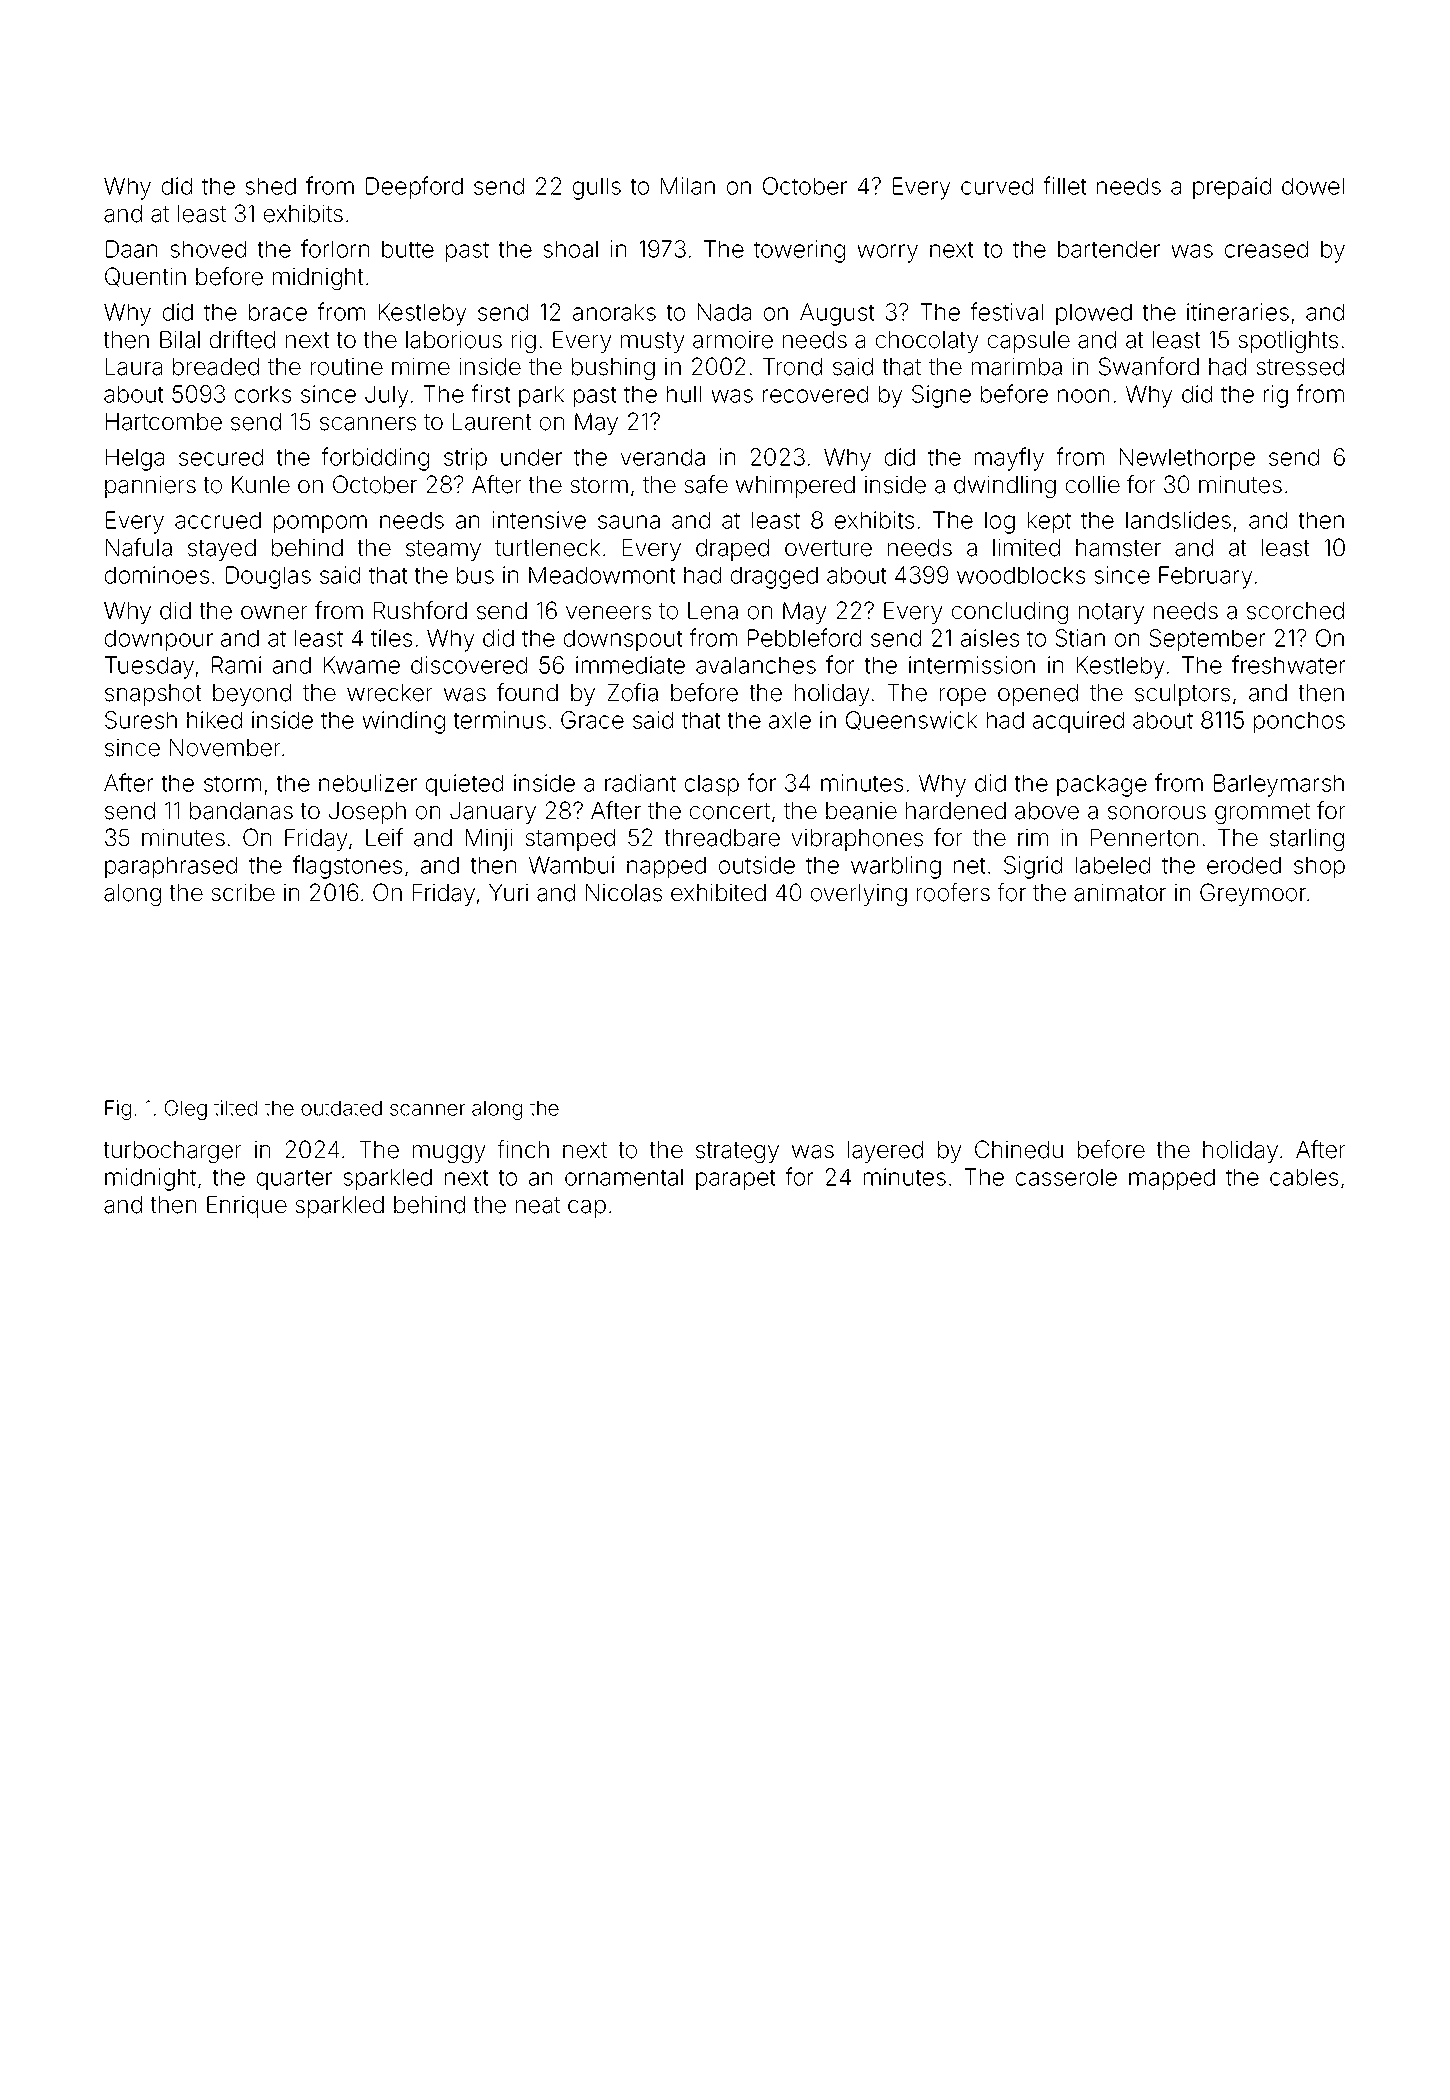 Image resolution: width=1450 pixels, height=2100 pixels. I want to click on scribe, so click(243, 893).
